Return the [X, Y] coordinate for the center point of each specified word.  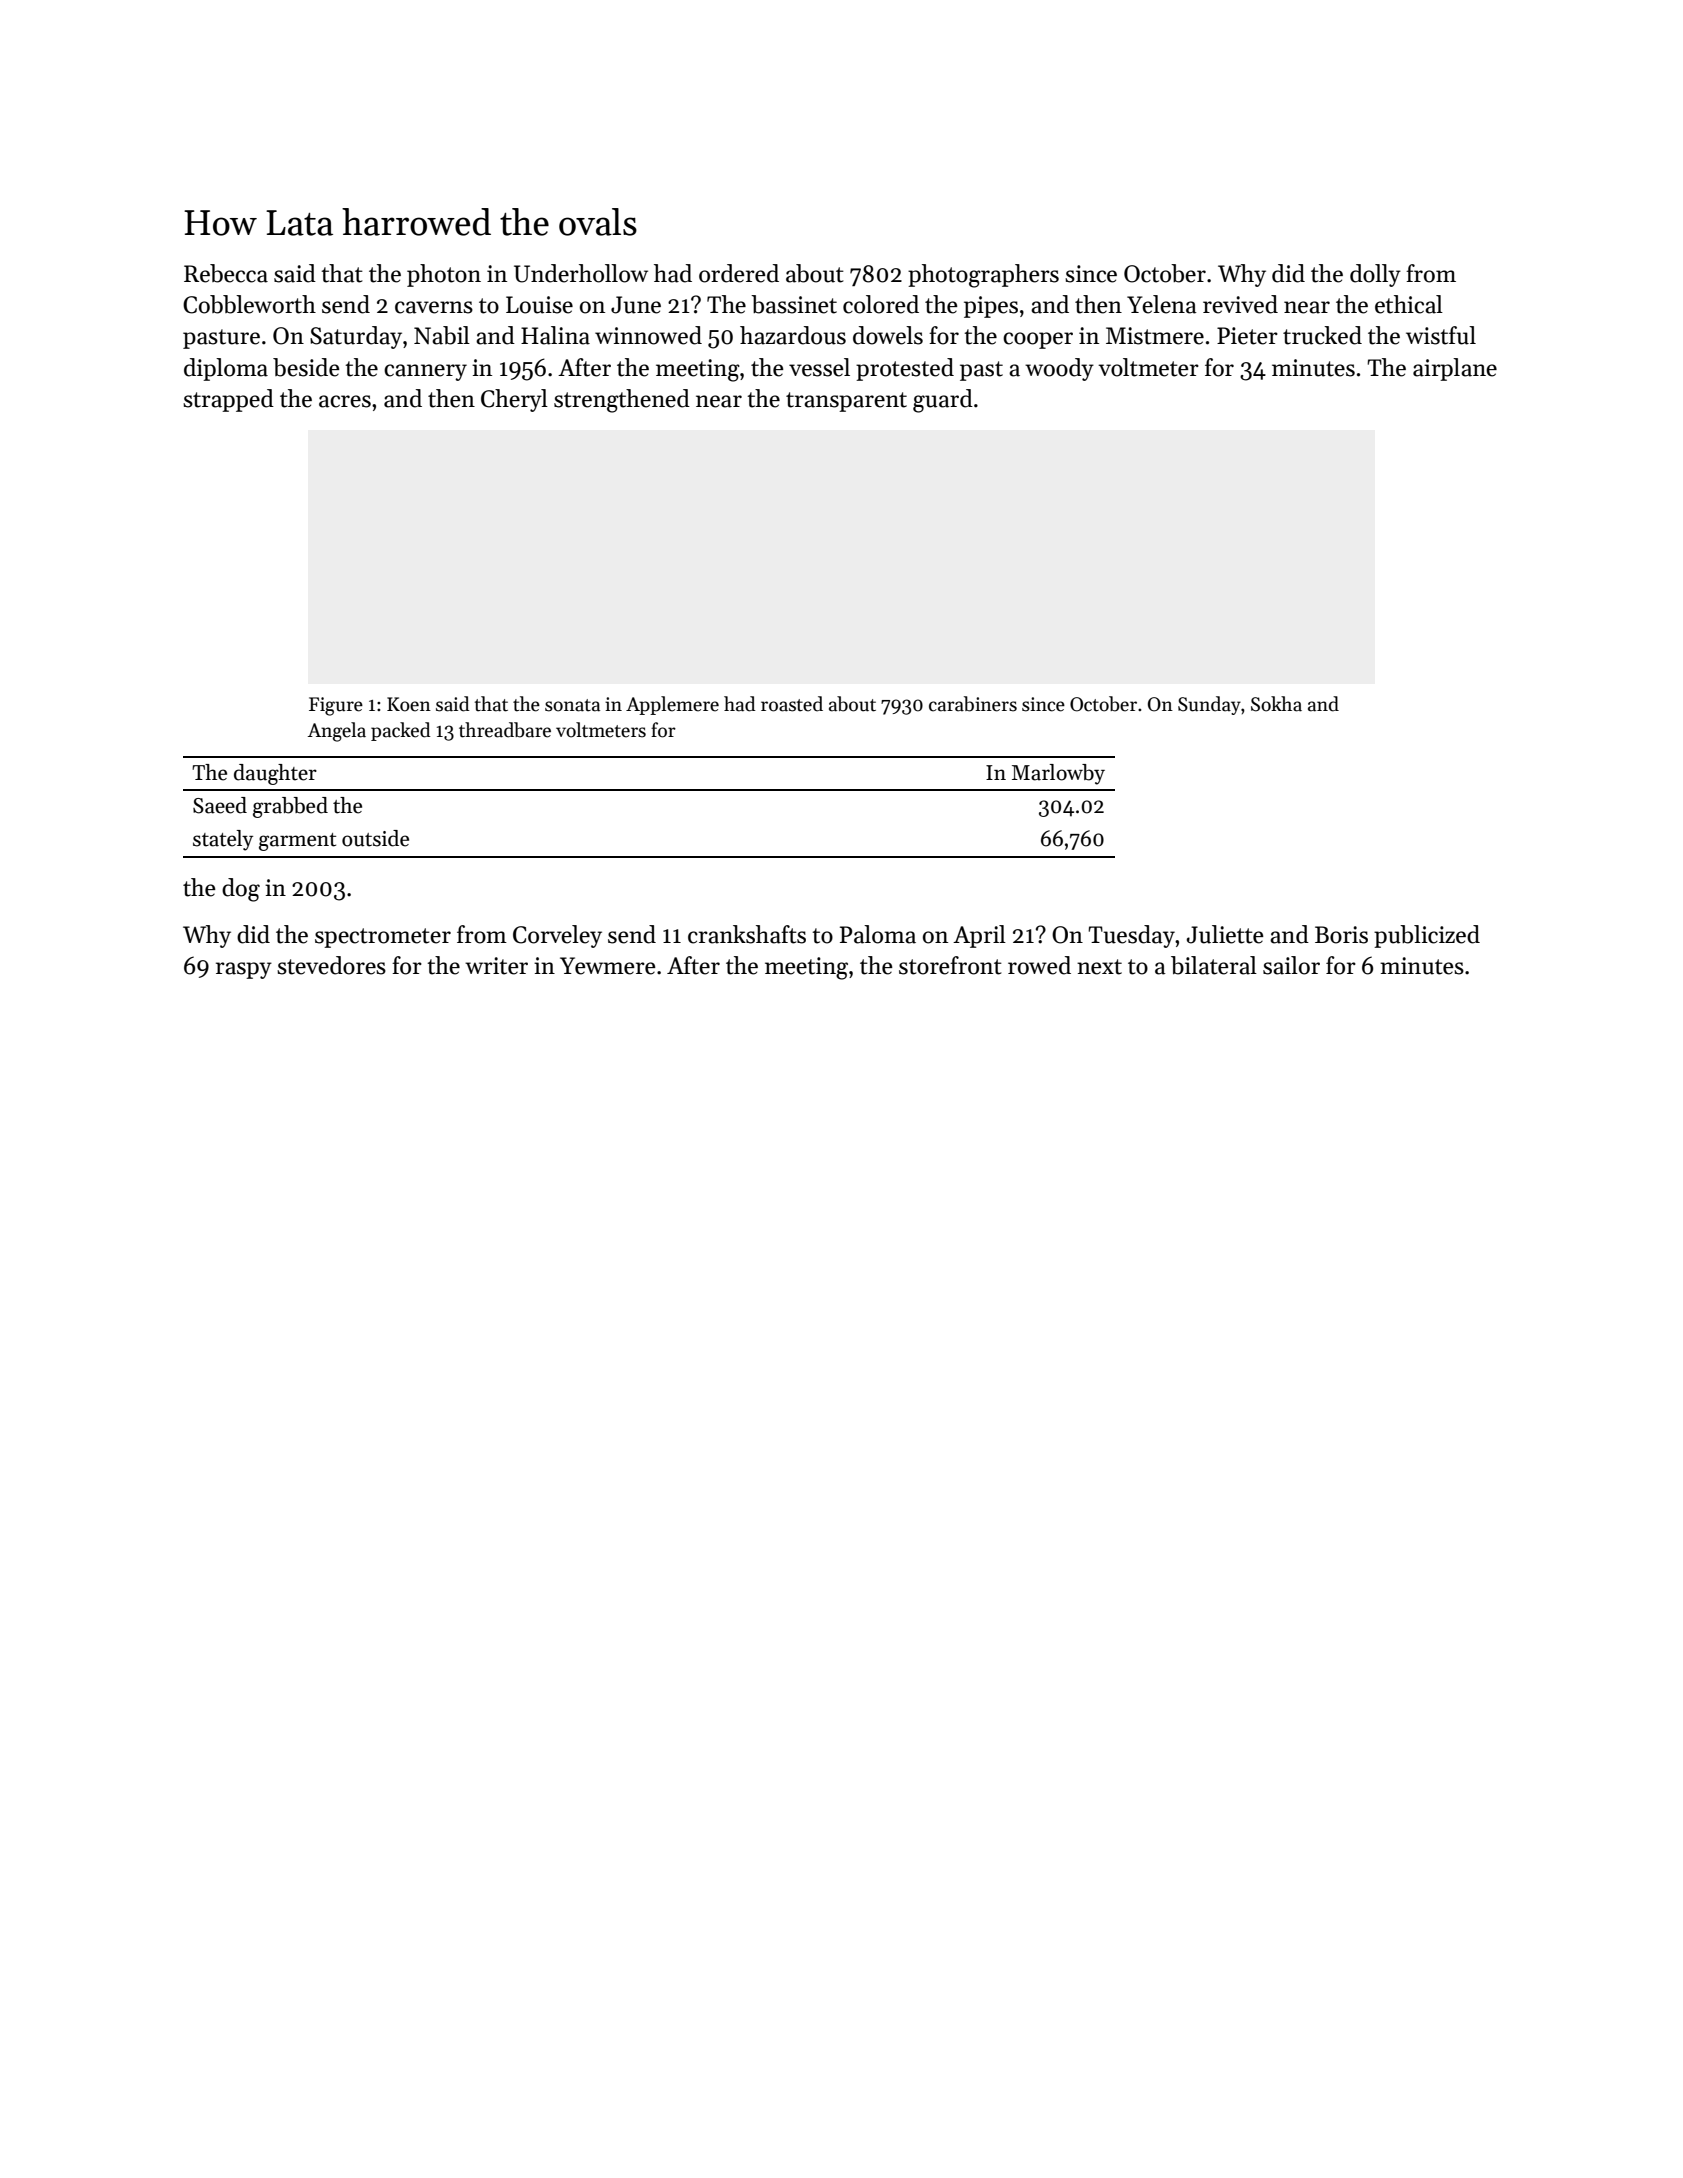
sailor [1291, 965]
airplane [1455, 369]
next [1099, 967]
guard [943, 401]
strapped [228, 400]
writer [496, 966]
